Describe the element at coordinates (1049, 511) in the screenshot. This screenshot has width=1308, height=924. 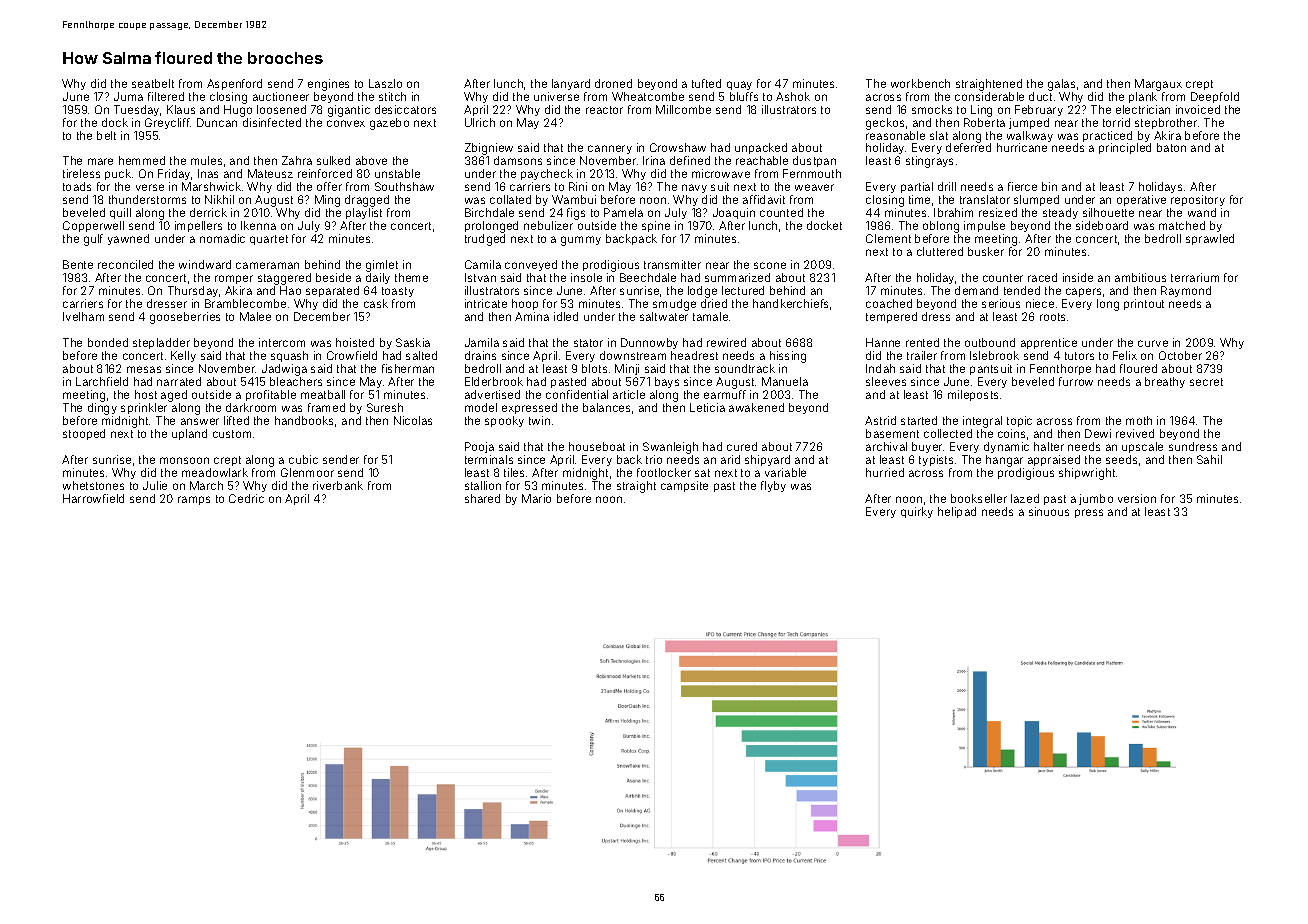
I see `sinuous` at that location.
